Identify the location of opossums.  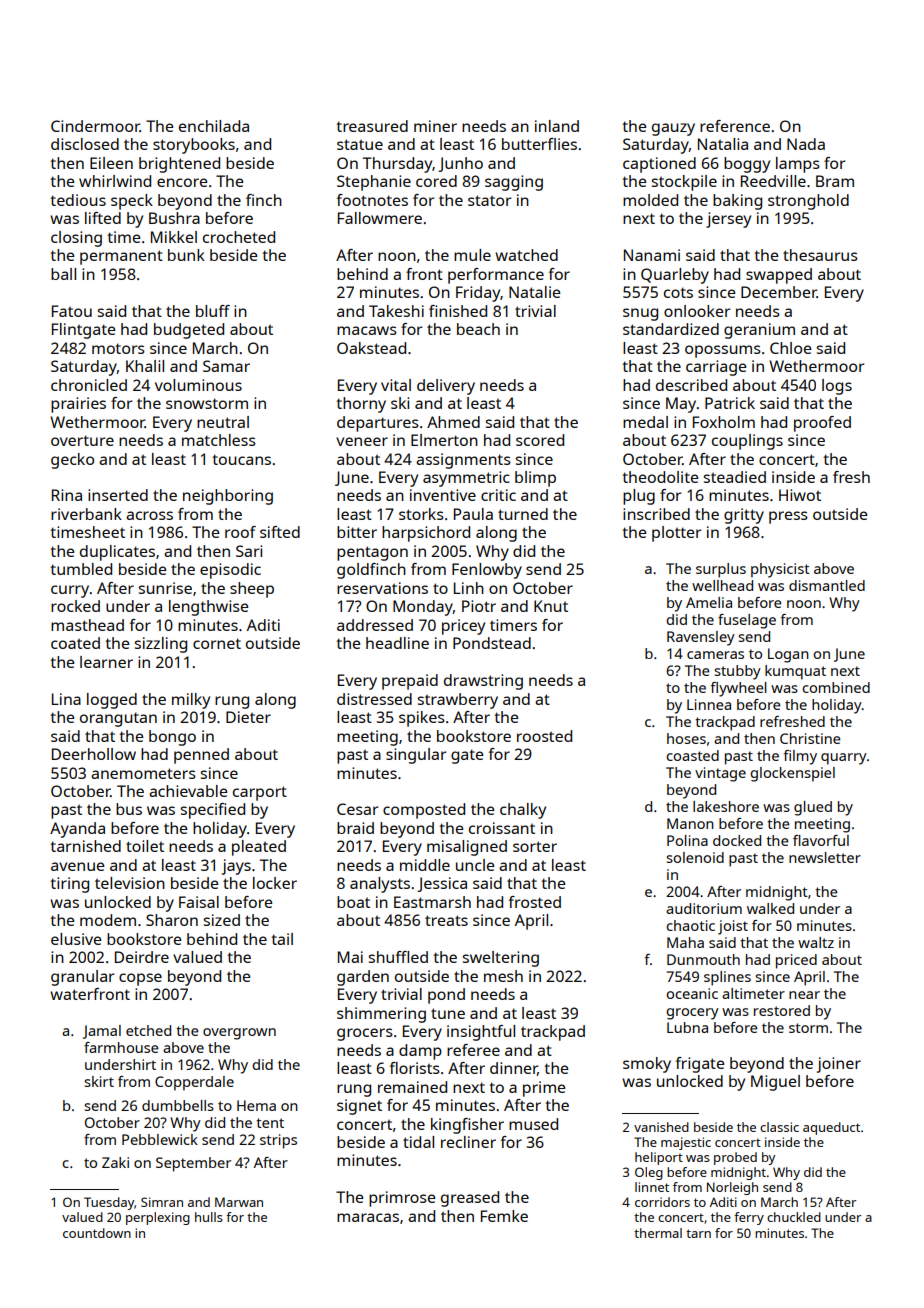
(723, 351).
